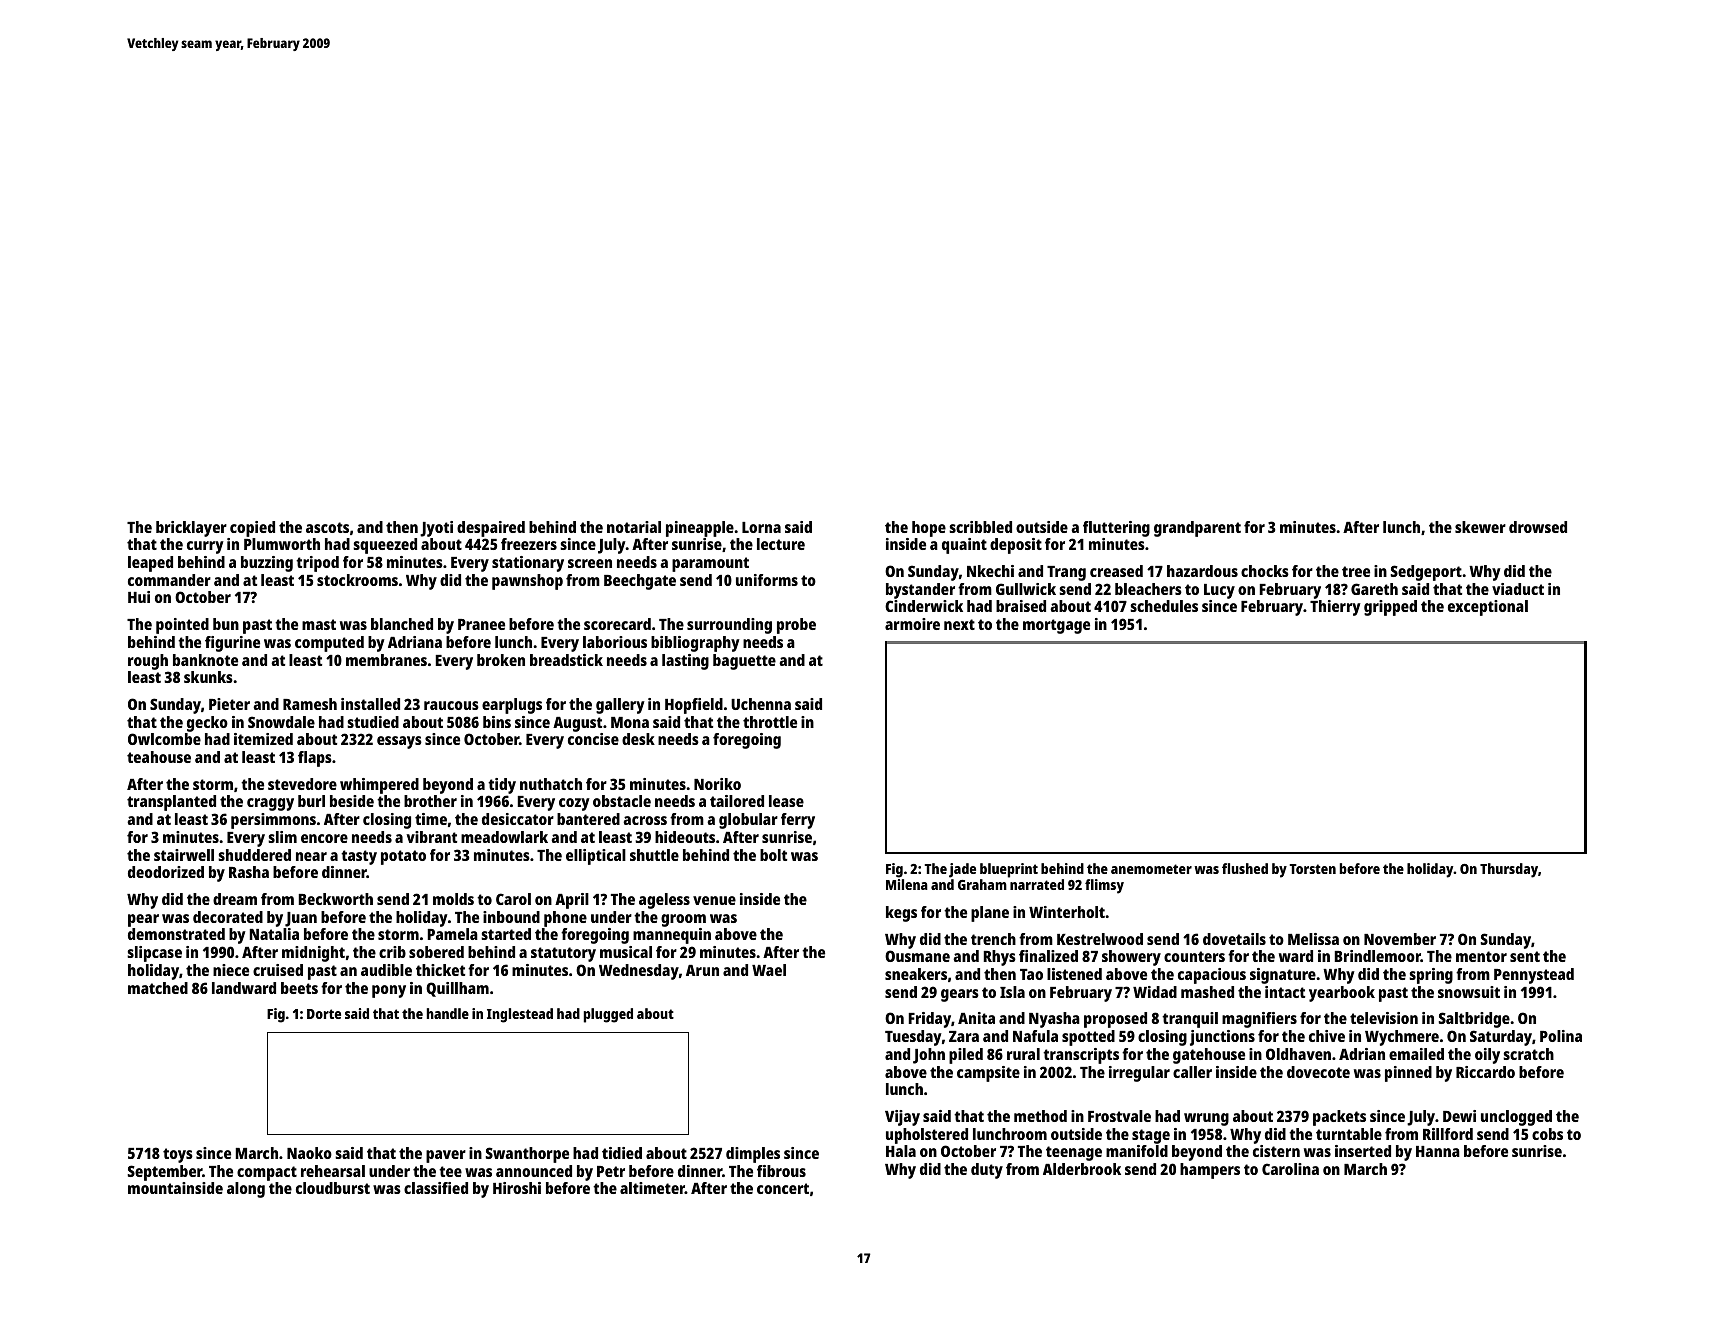  What do you see at coordinates (270, 804) in the page?
I see `craggy` at bounding box center [270, 804].
